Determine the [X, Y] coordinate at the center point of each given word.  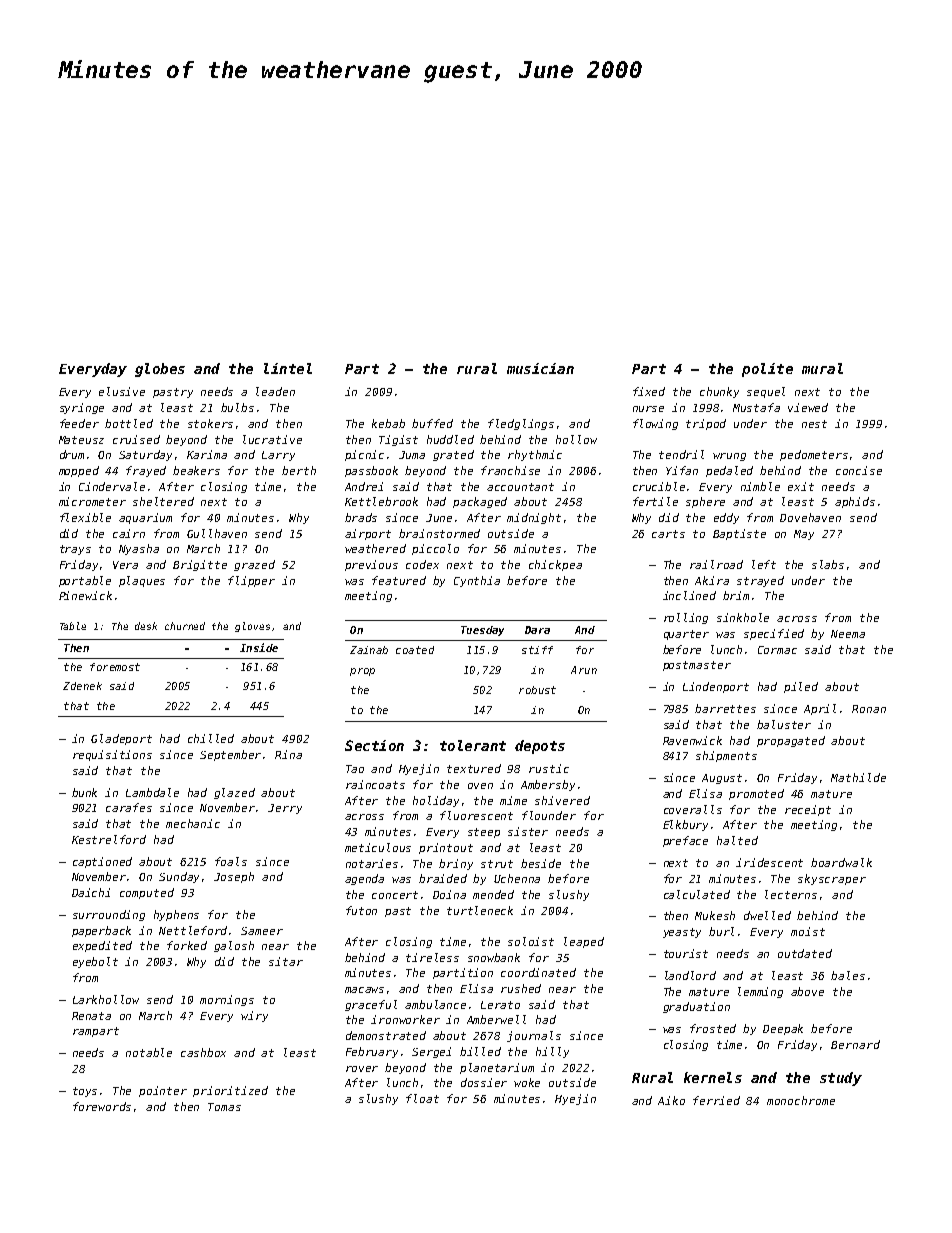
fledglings [521, 424]
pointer [163, 1091]
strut [497, 864]
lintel [288, 368]
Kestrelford [109, 839]
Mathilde [858, 777]
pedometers [814, 455]
